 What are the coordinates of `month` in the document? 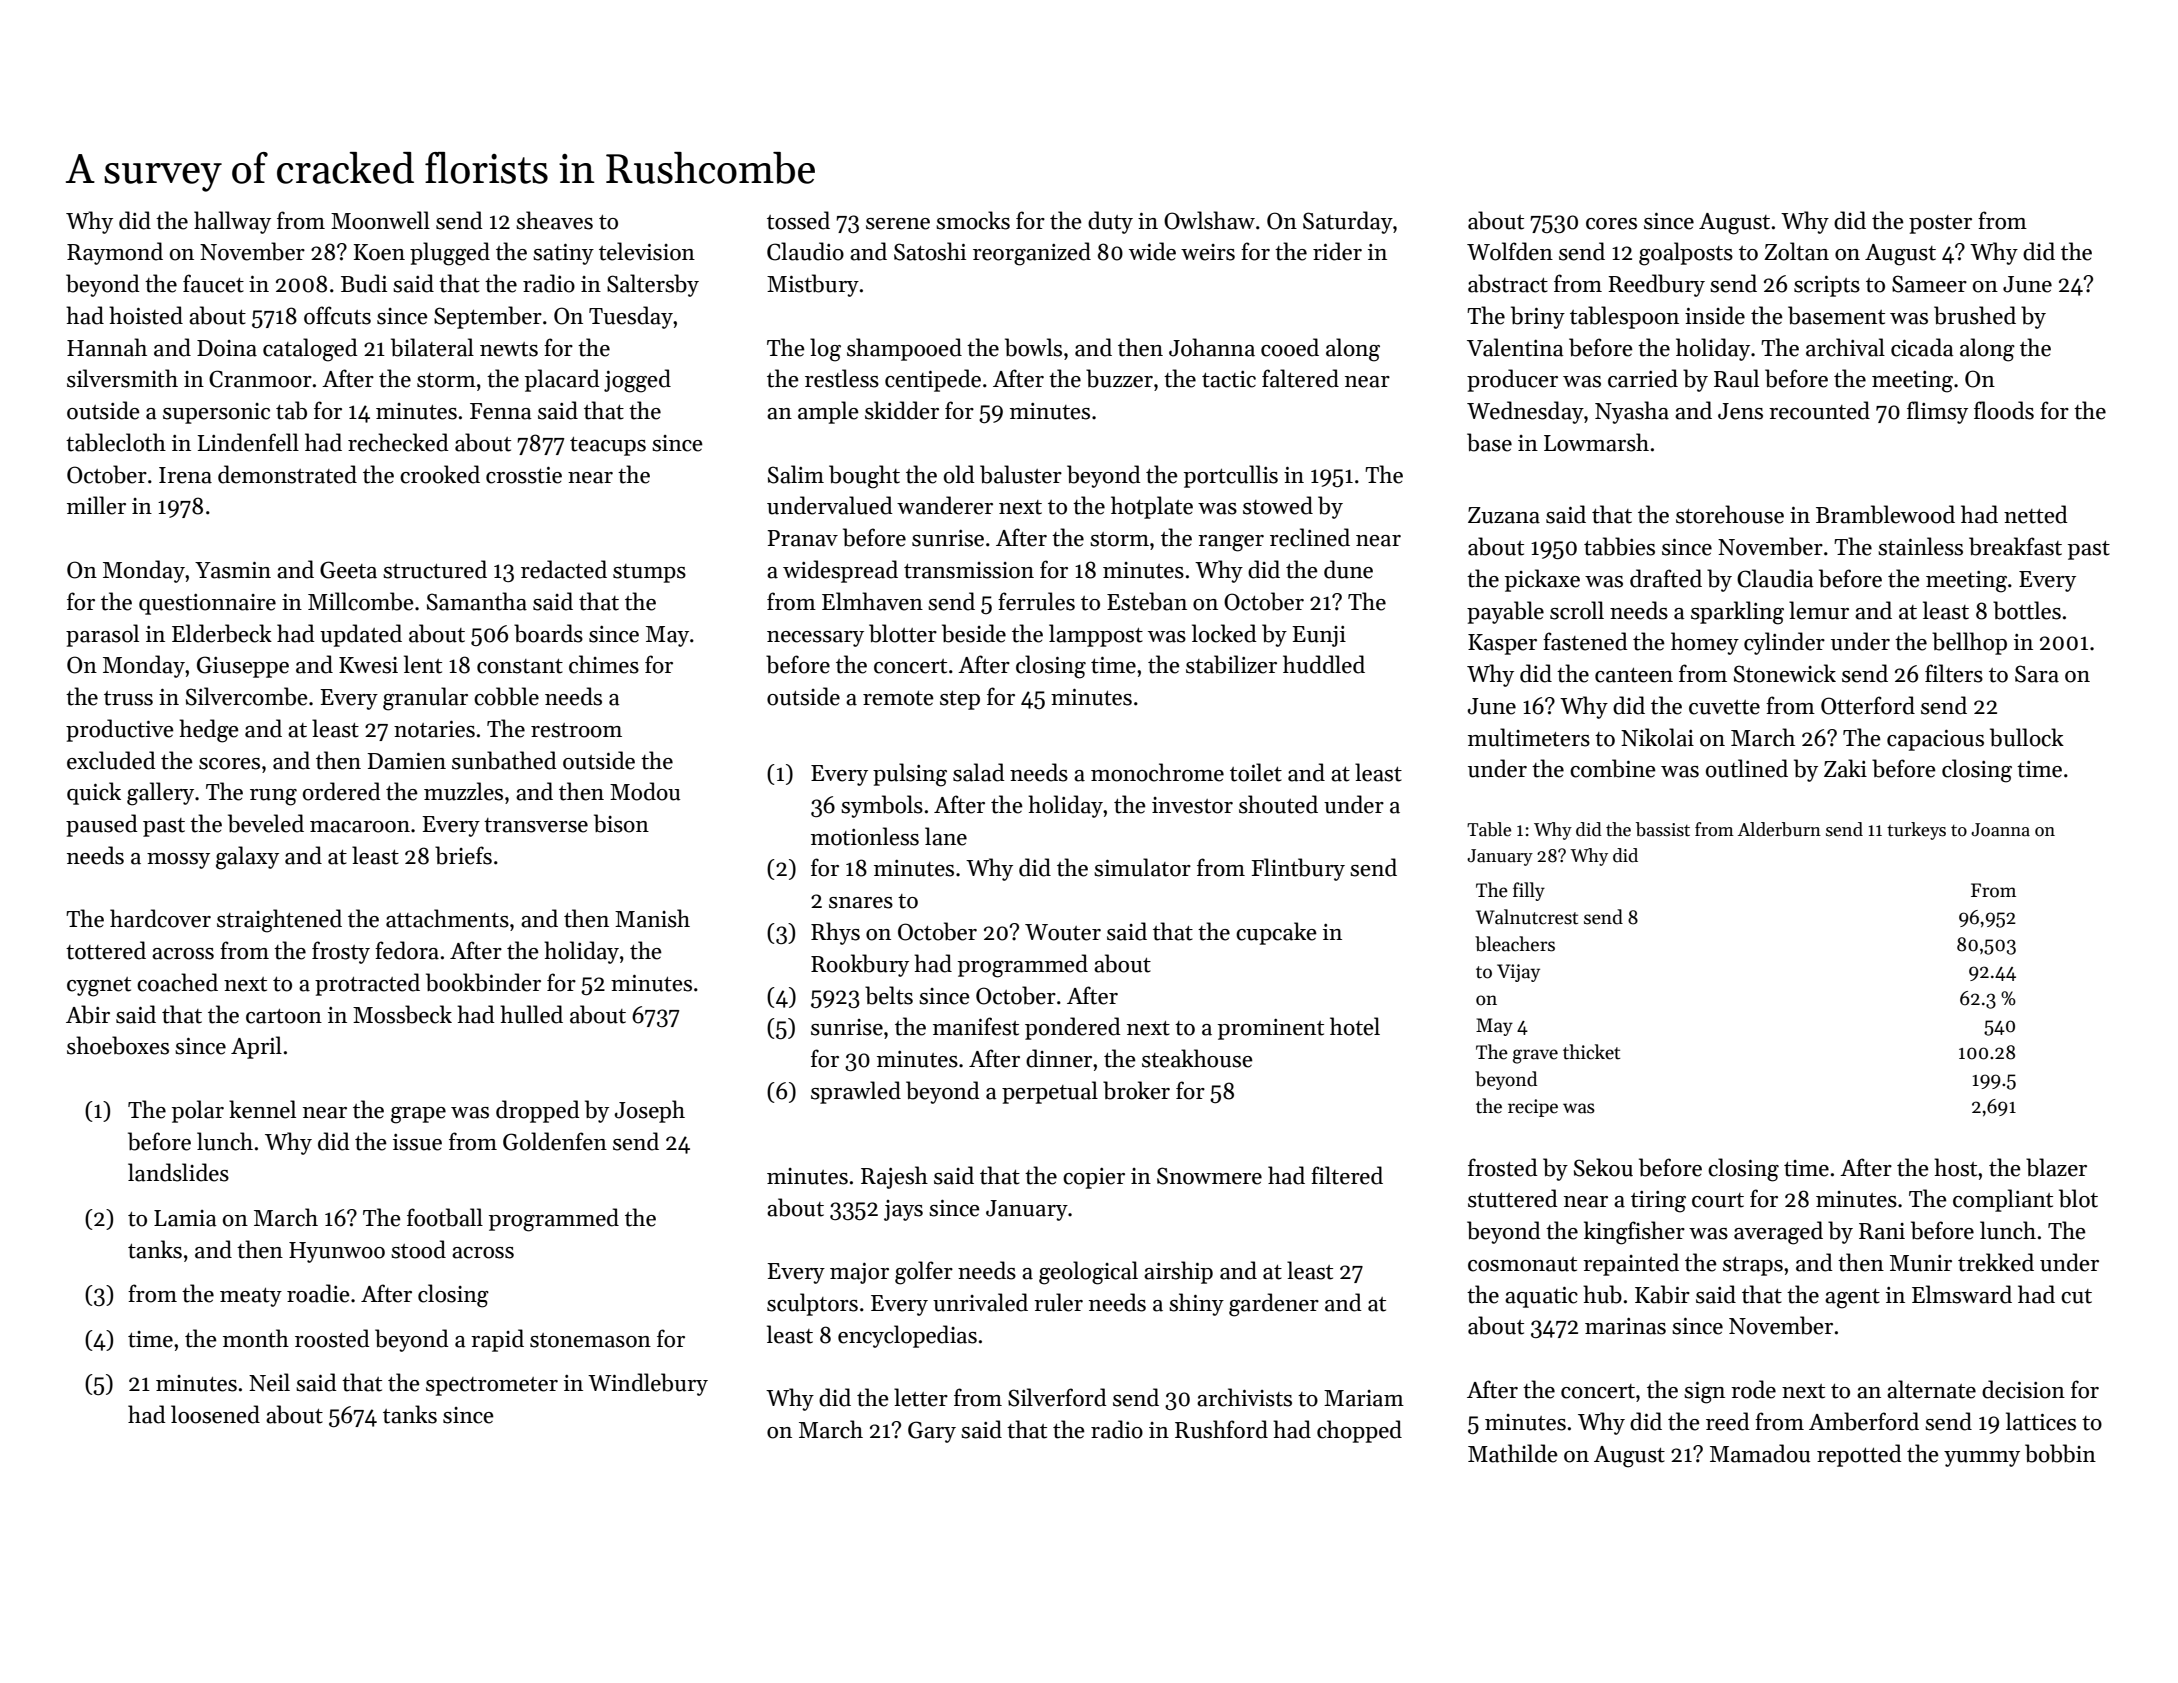 It's located at (256, 1338).
